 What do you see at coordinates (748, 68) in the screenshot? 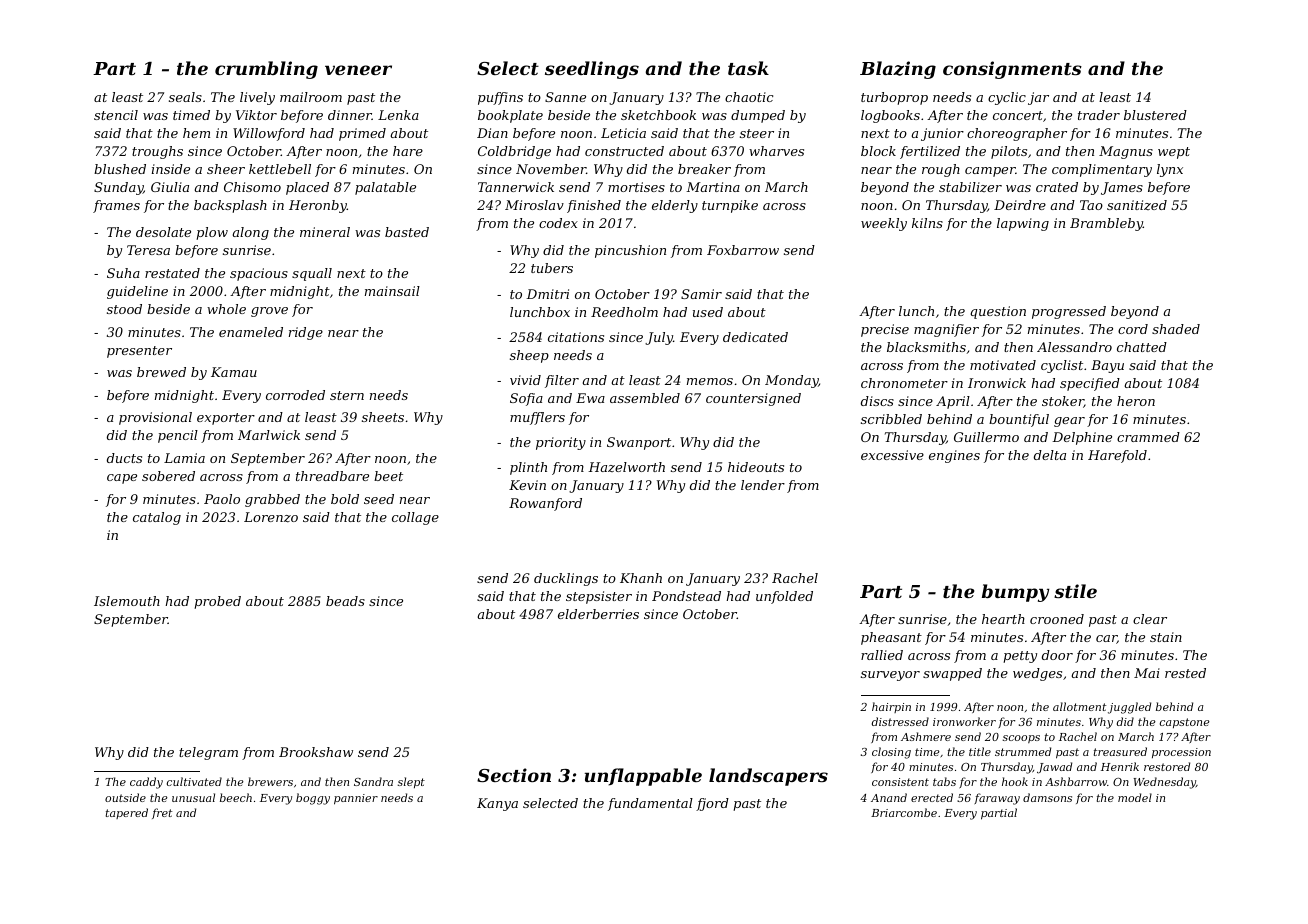
I see `task` at bounding box center [748, 68].
